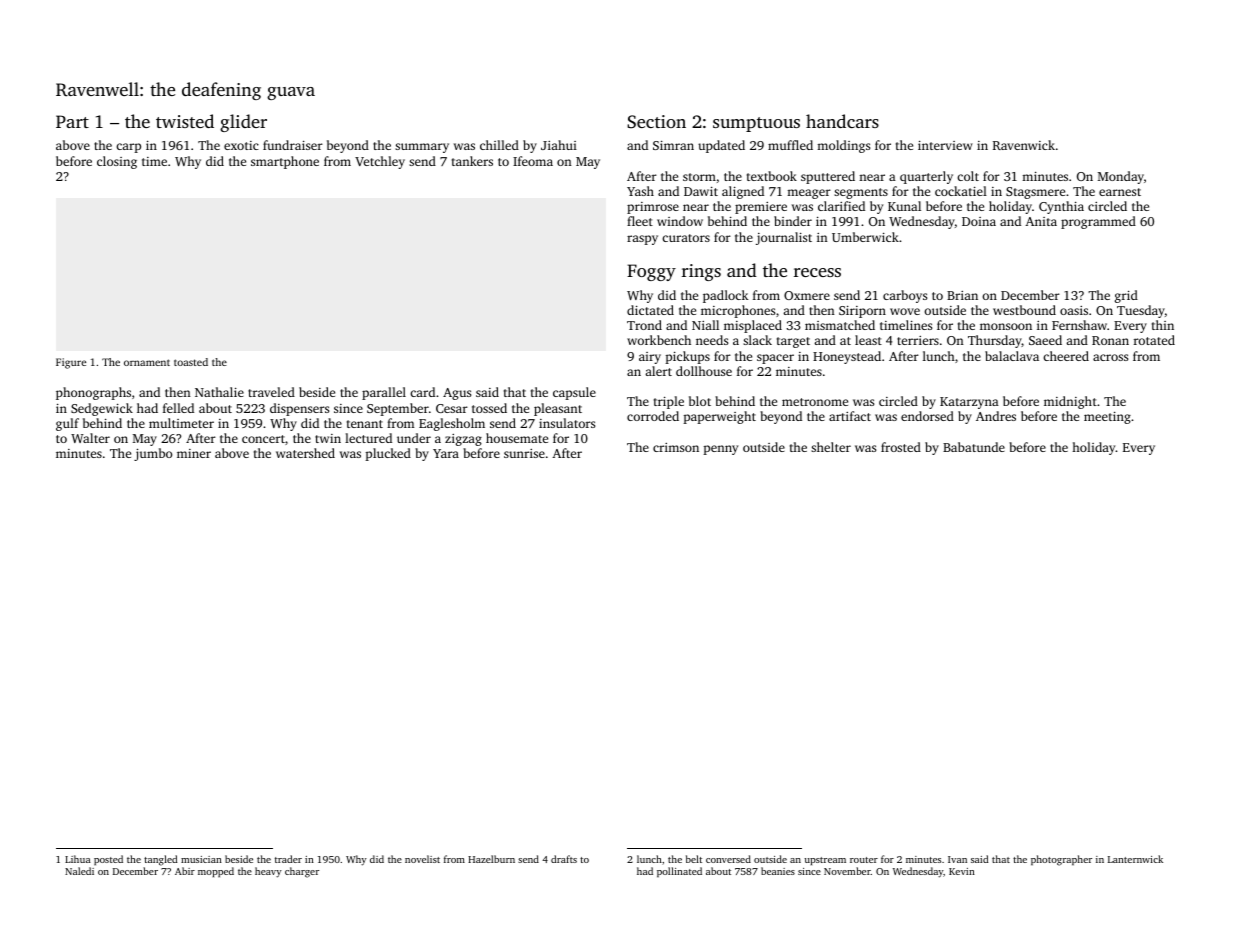  What do you see at coordinates (680, 221) in the screenshot?
I see `window` at bounding box center [680, 221].
